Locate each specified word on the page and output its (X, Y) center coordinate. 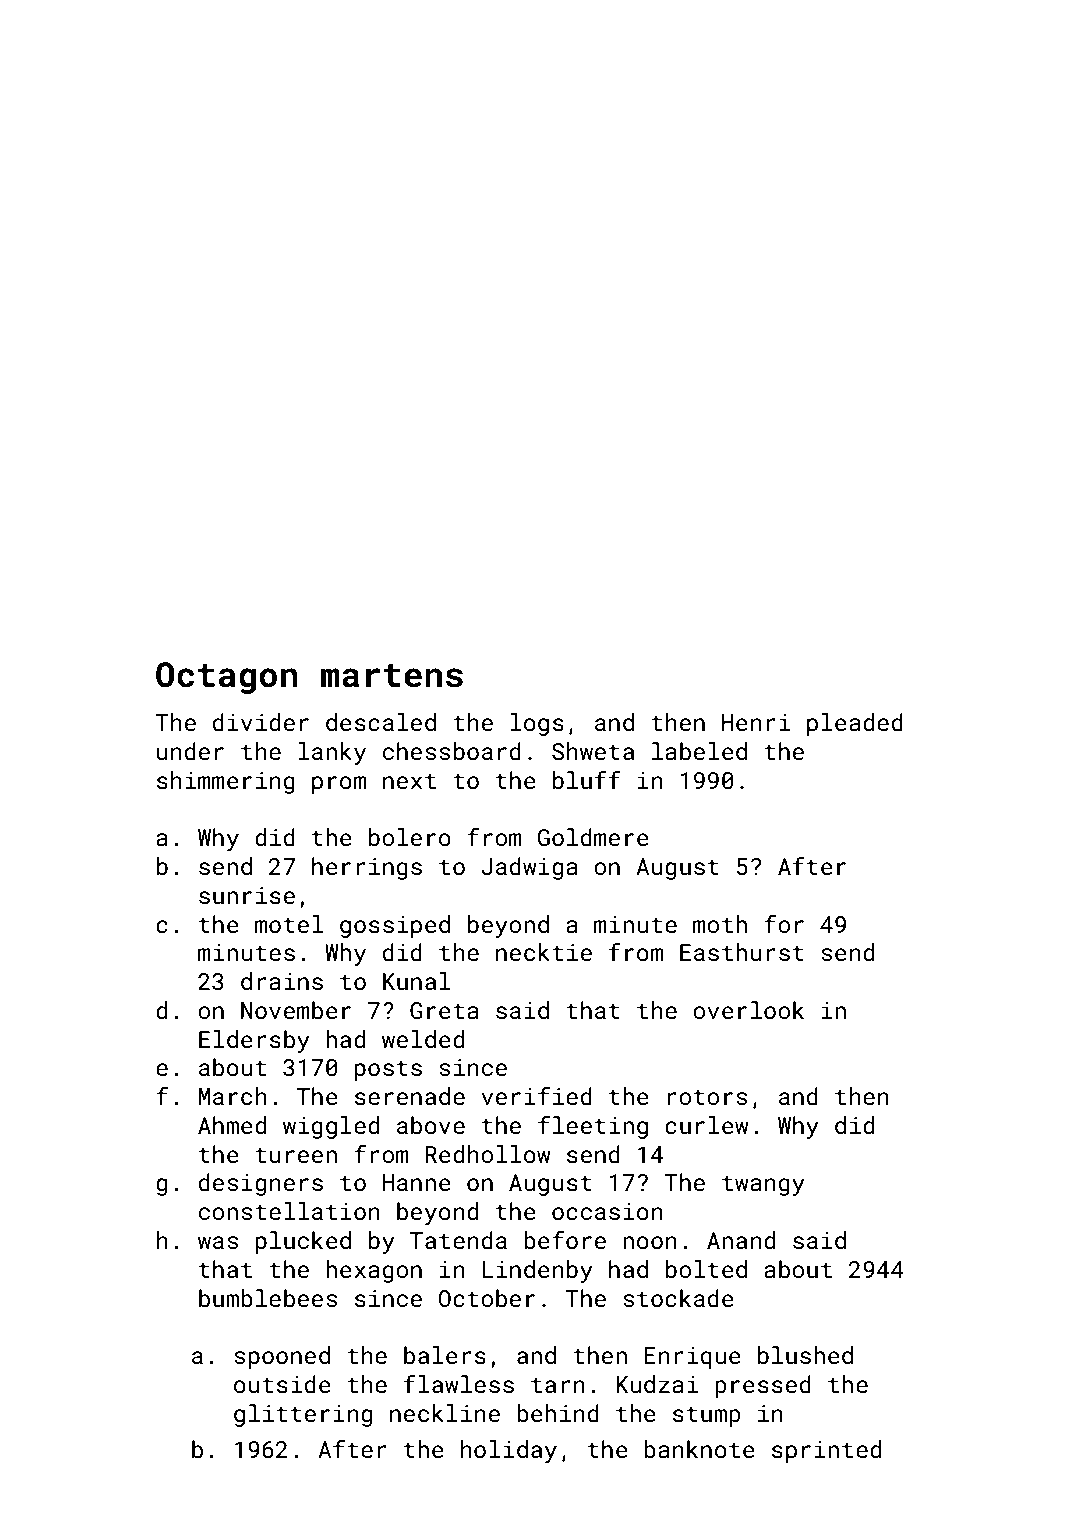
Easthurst (742, 952)
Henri (756, 722)
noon (650, 1242)
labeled (699, 751)
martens (392, 676)
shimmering (226, 782)
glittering (303, 1415)
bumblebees (268, 1298)
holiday (509, 1451)
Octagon (227, 678)
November (296, 1010)
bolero (410, 837)
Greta (444, 1010)
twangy (763, 1185)
